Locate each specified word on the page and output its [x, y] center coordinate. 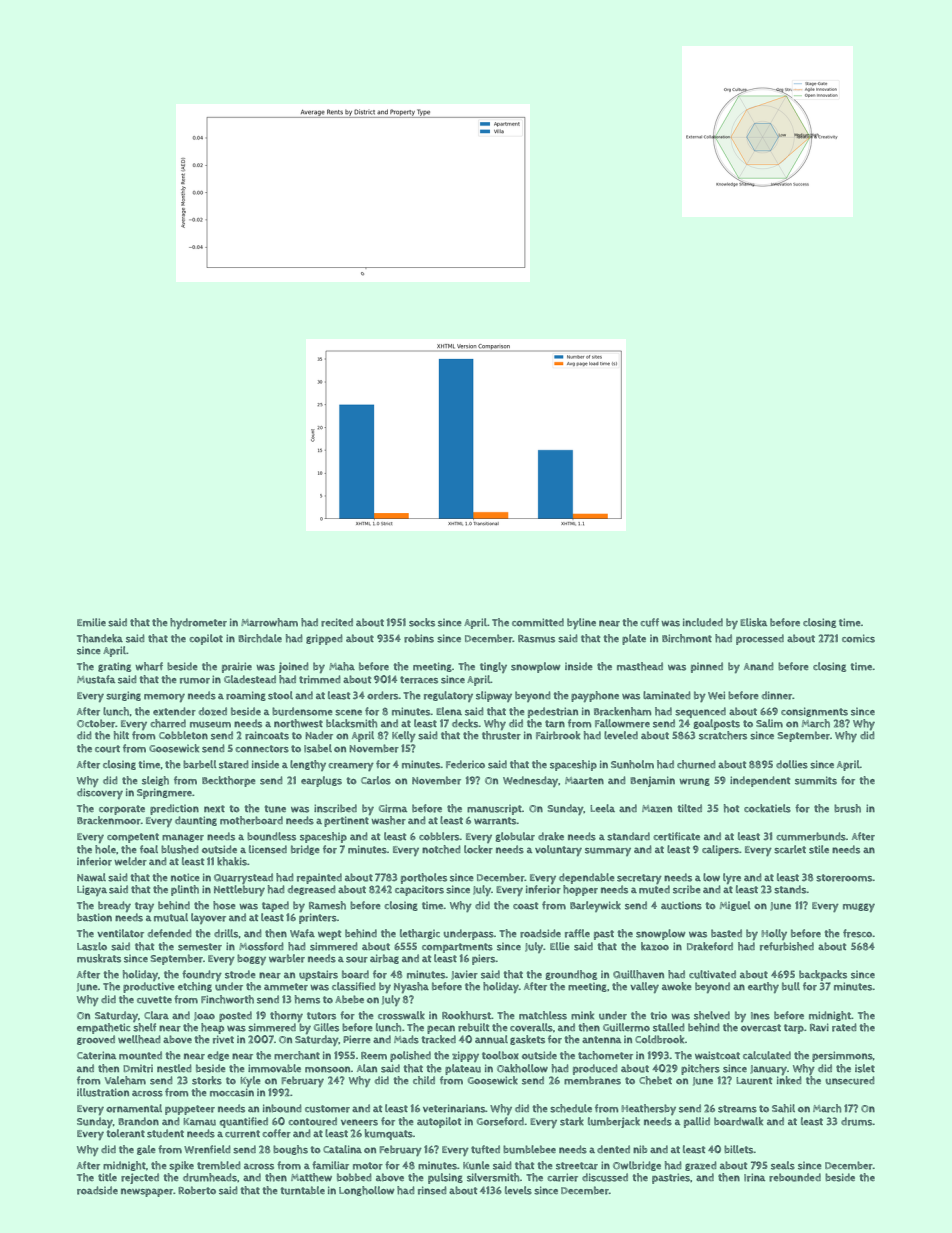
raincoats [267, 735]
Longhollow [367, 1191]
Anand [759, 666]
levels [518, 1190]
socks [422, 622]
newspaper [147, 1192]
